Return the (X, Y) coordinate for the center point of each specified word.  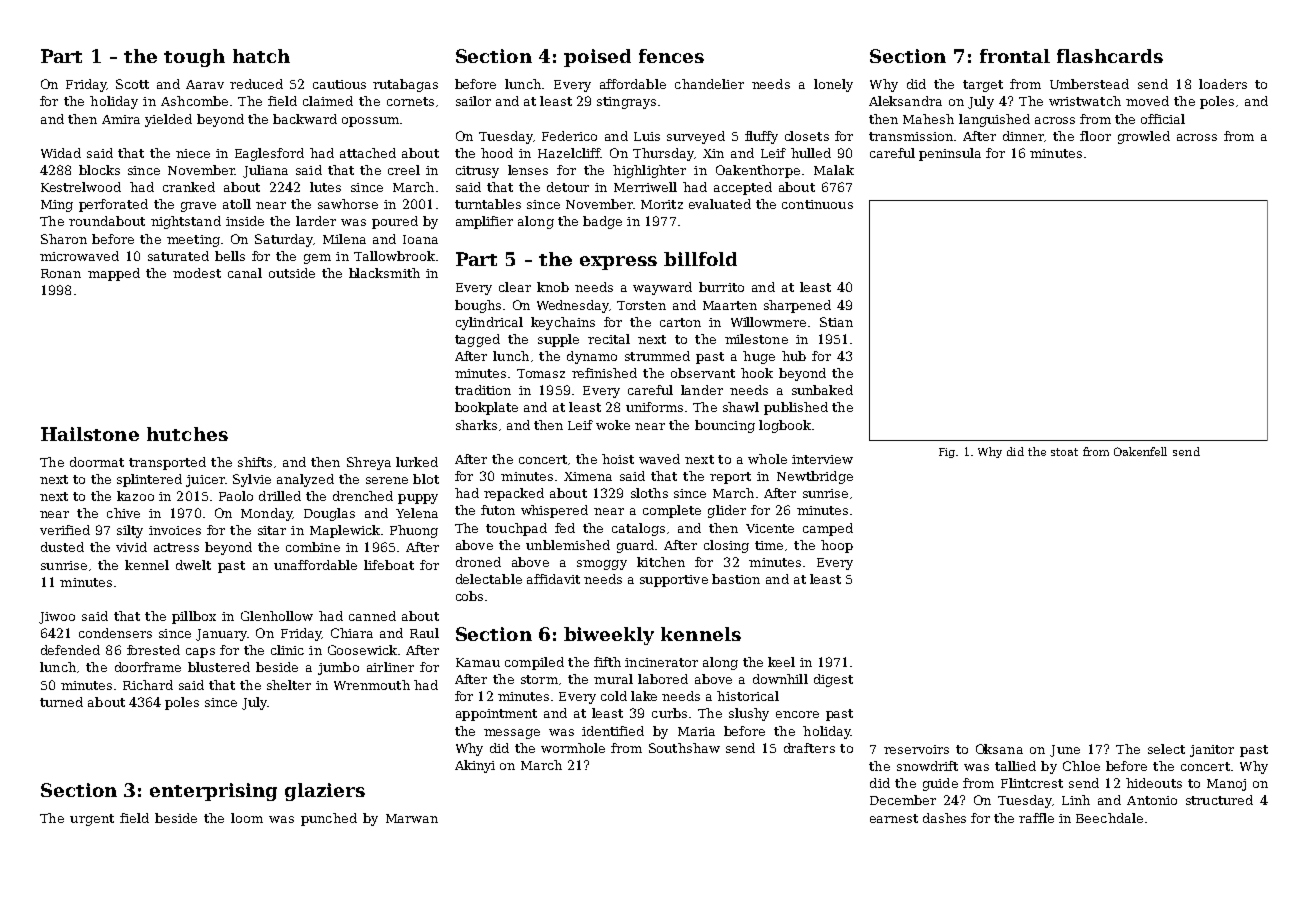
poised (597, 58)
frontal (1015, 56)
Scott (132, 84)
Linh (1076, 800)
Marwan (412, 818)
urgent (92, 820)
